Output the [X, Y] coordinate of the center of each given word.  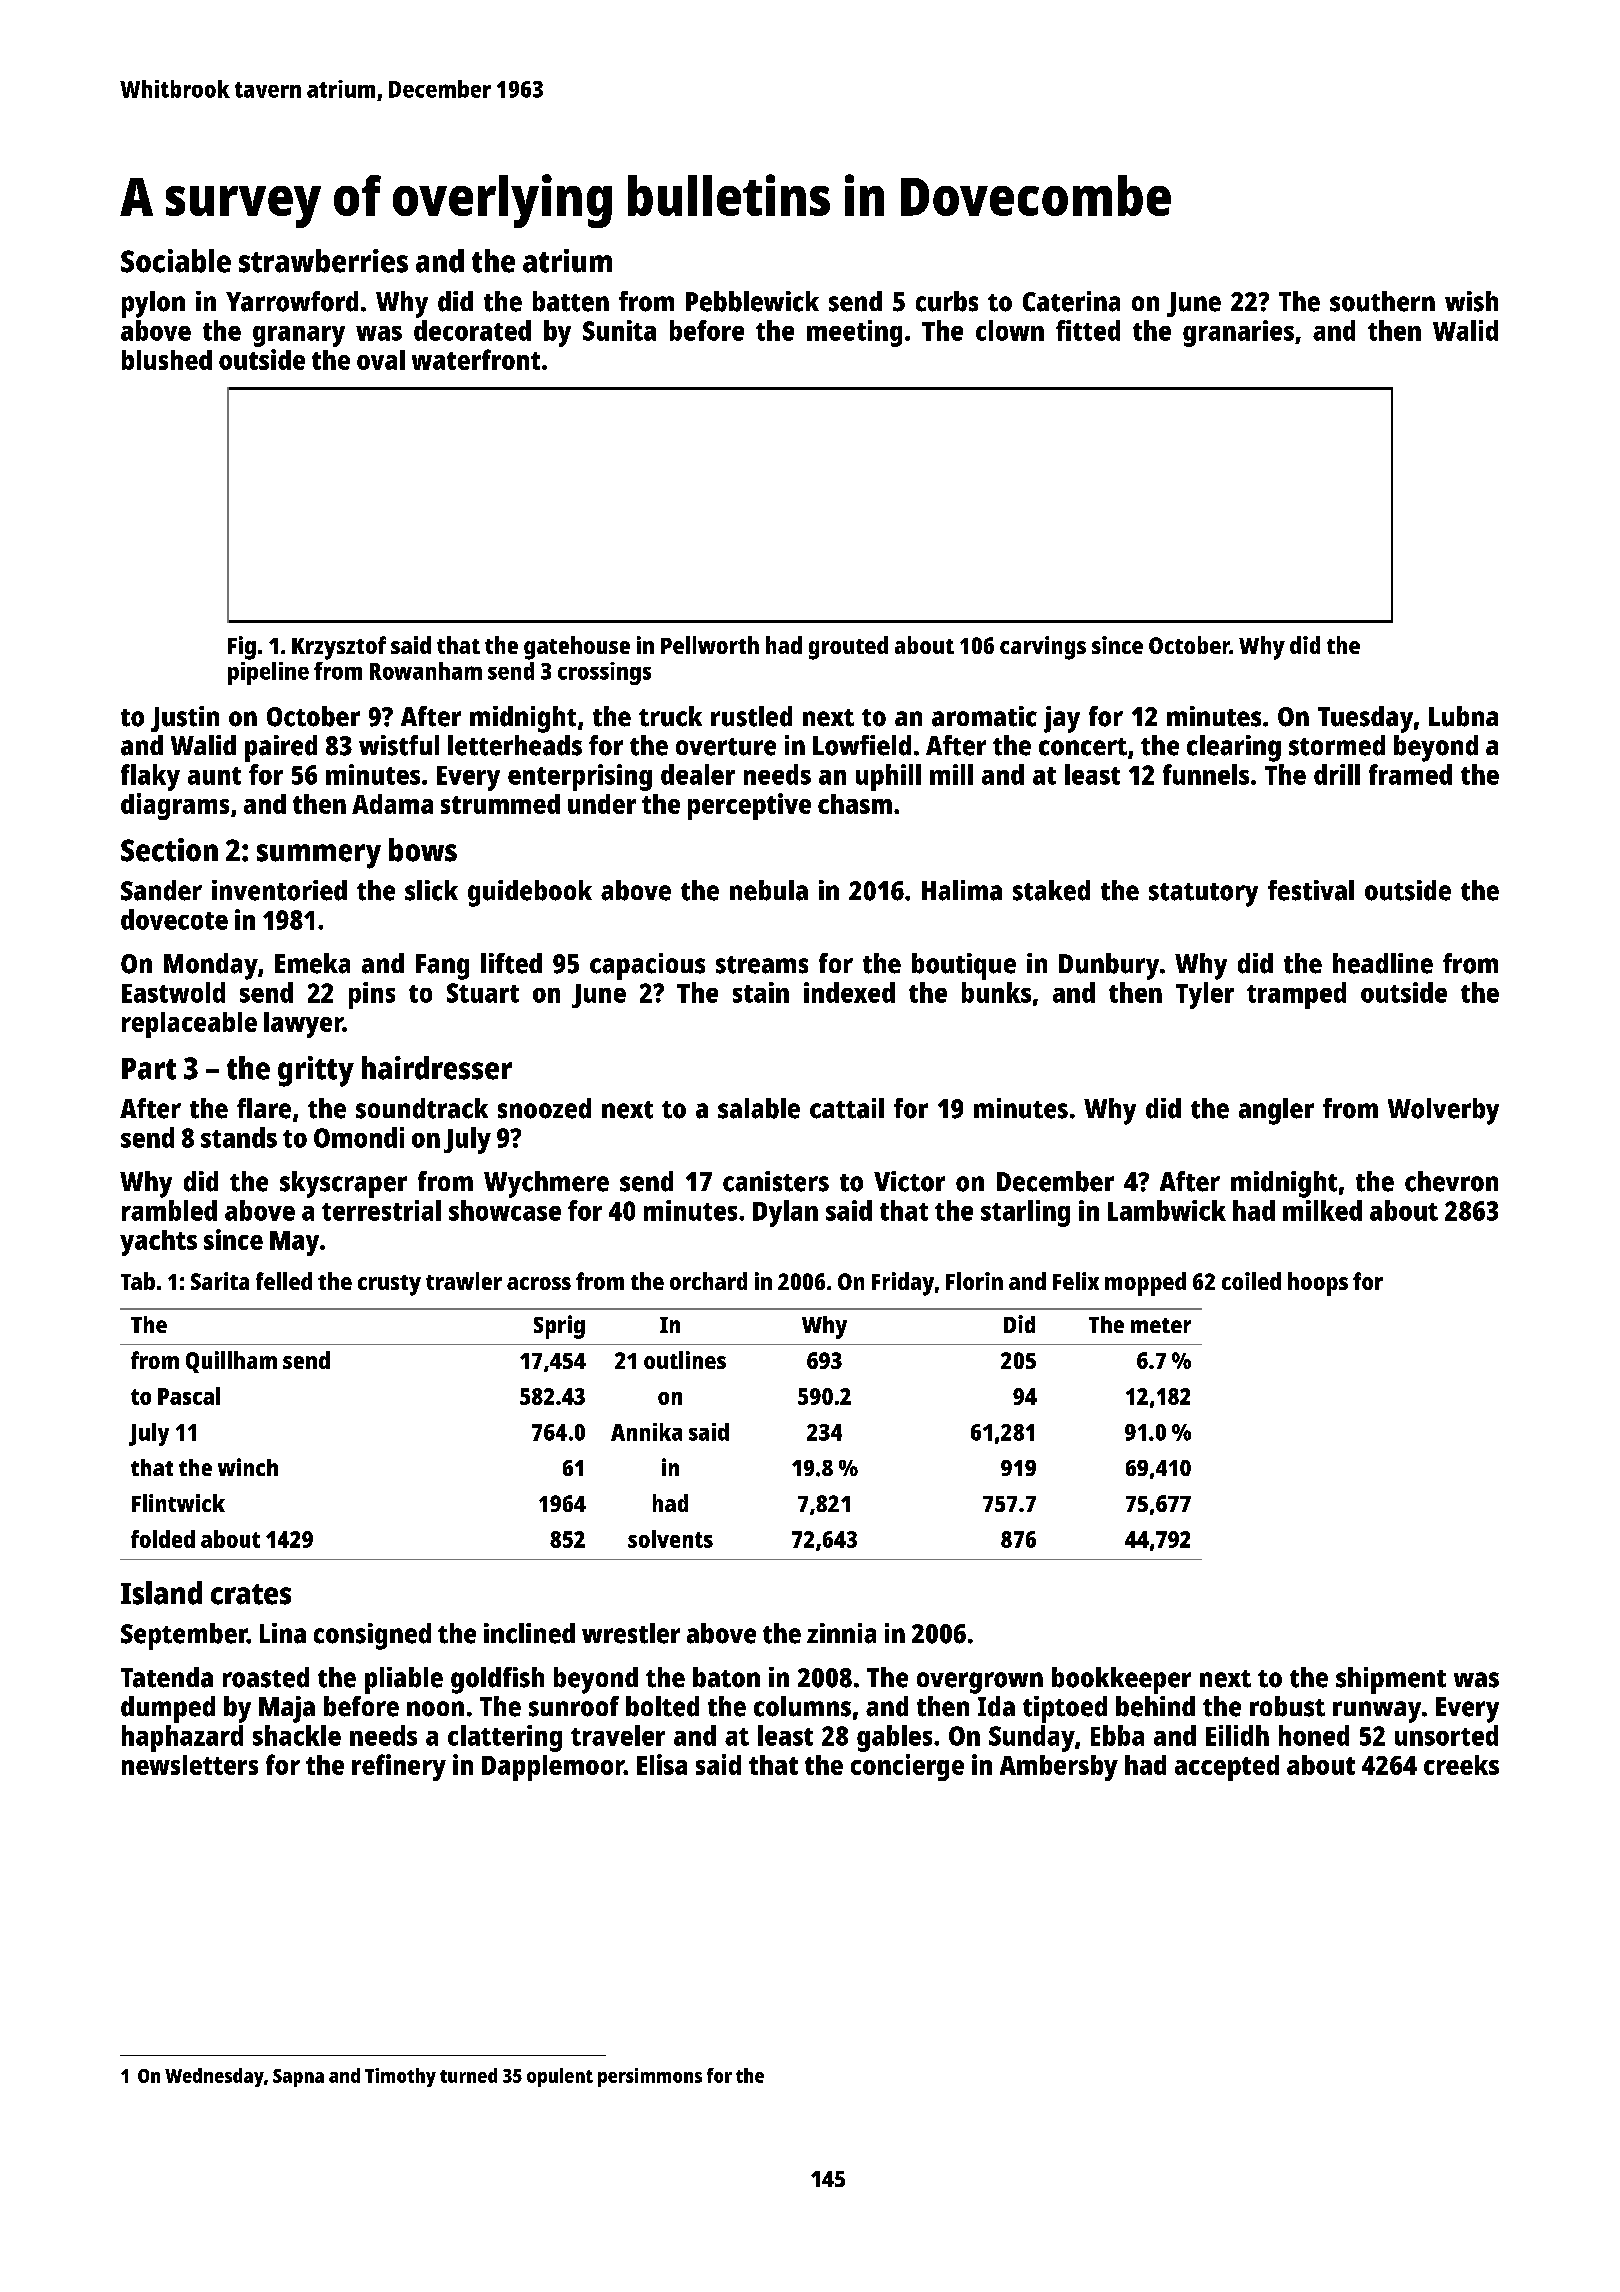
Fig [242, 648]
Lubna [1463, 716]
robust [1287, 1706]
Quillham [231, 1362]
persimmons [650, 2077]
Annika [646, 1432]
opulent [560, 2077]
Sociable [176, 261]
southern [1382, 301]
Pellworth [710, 645]
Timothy [400, 2077]
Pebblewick [752, 301]
